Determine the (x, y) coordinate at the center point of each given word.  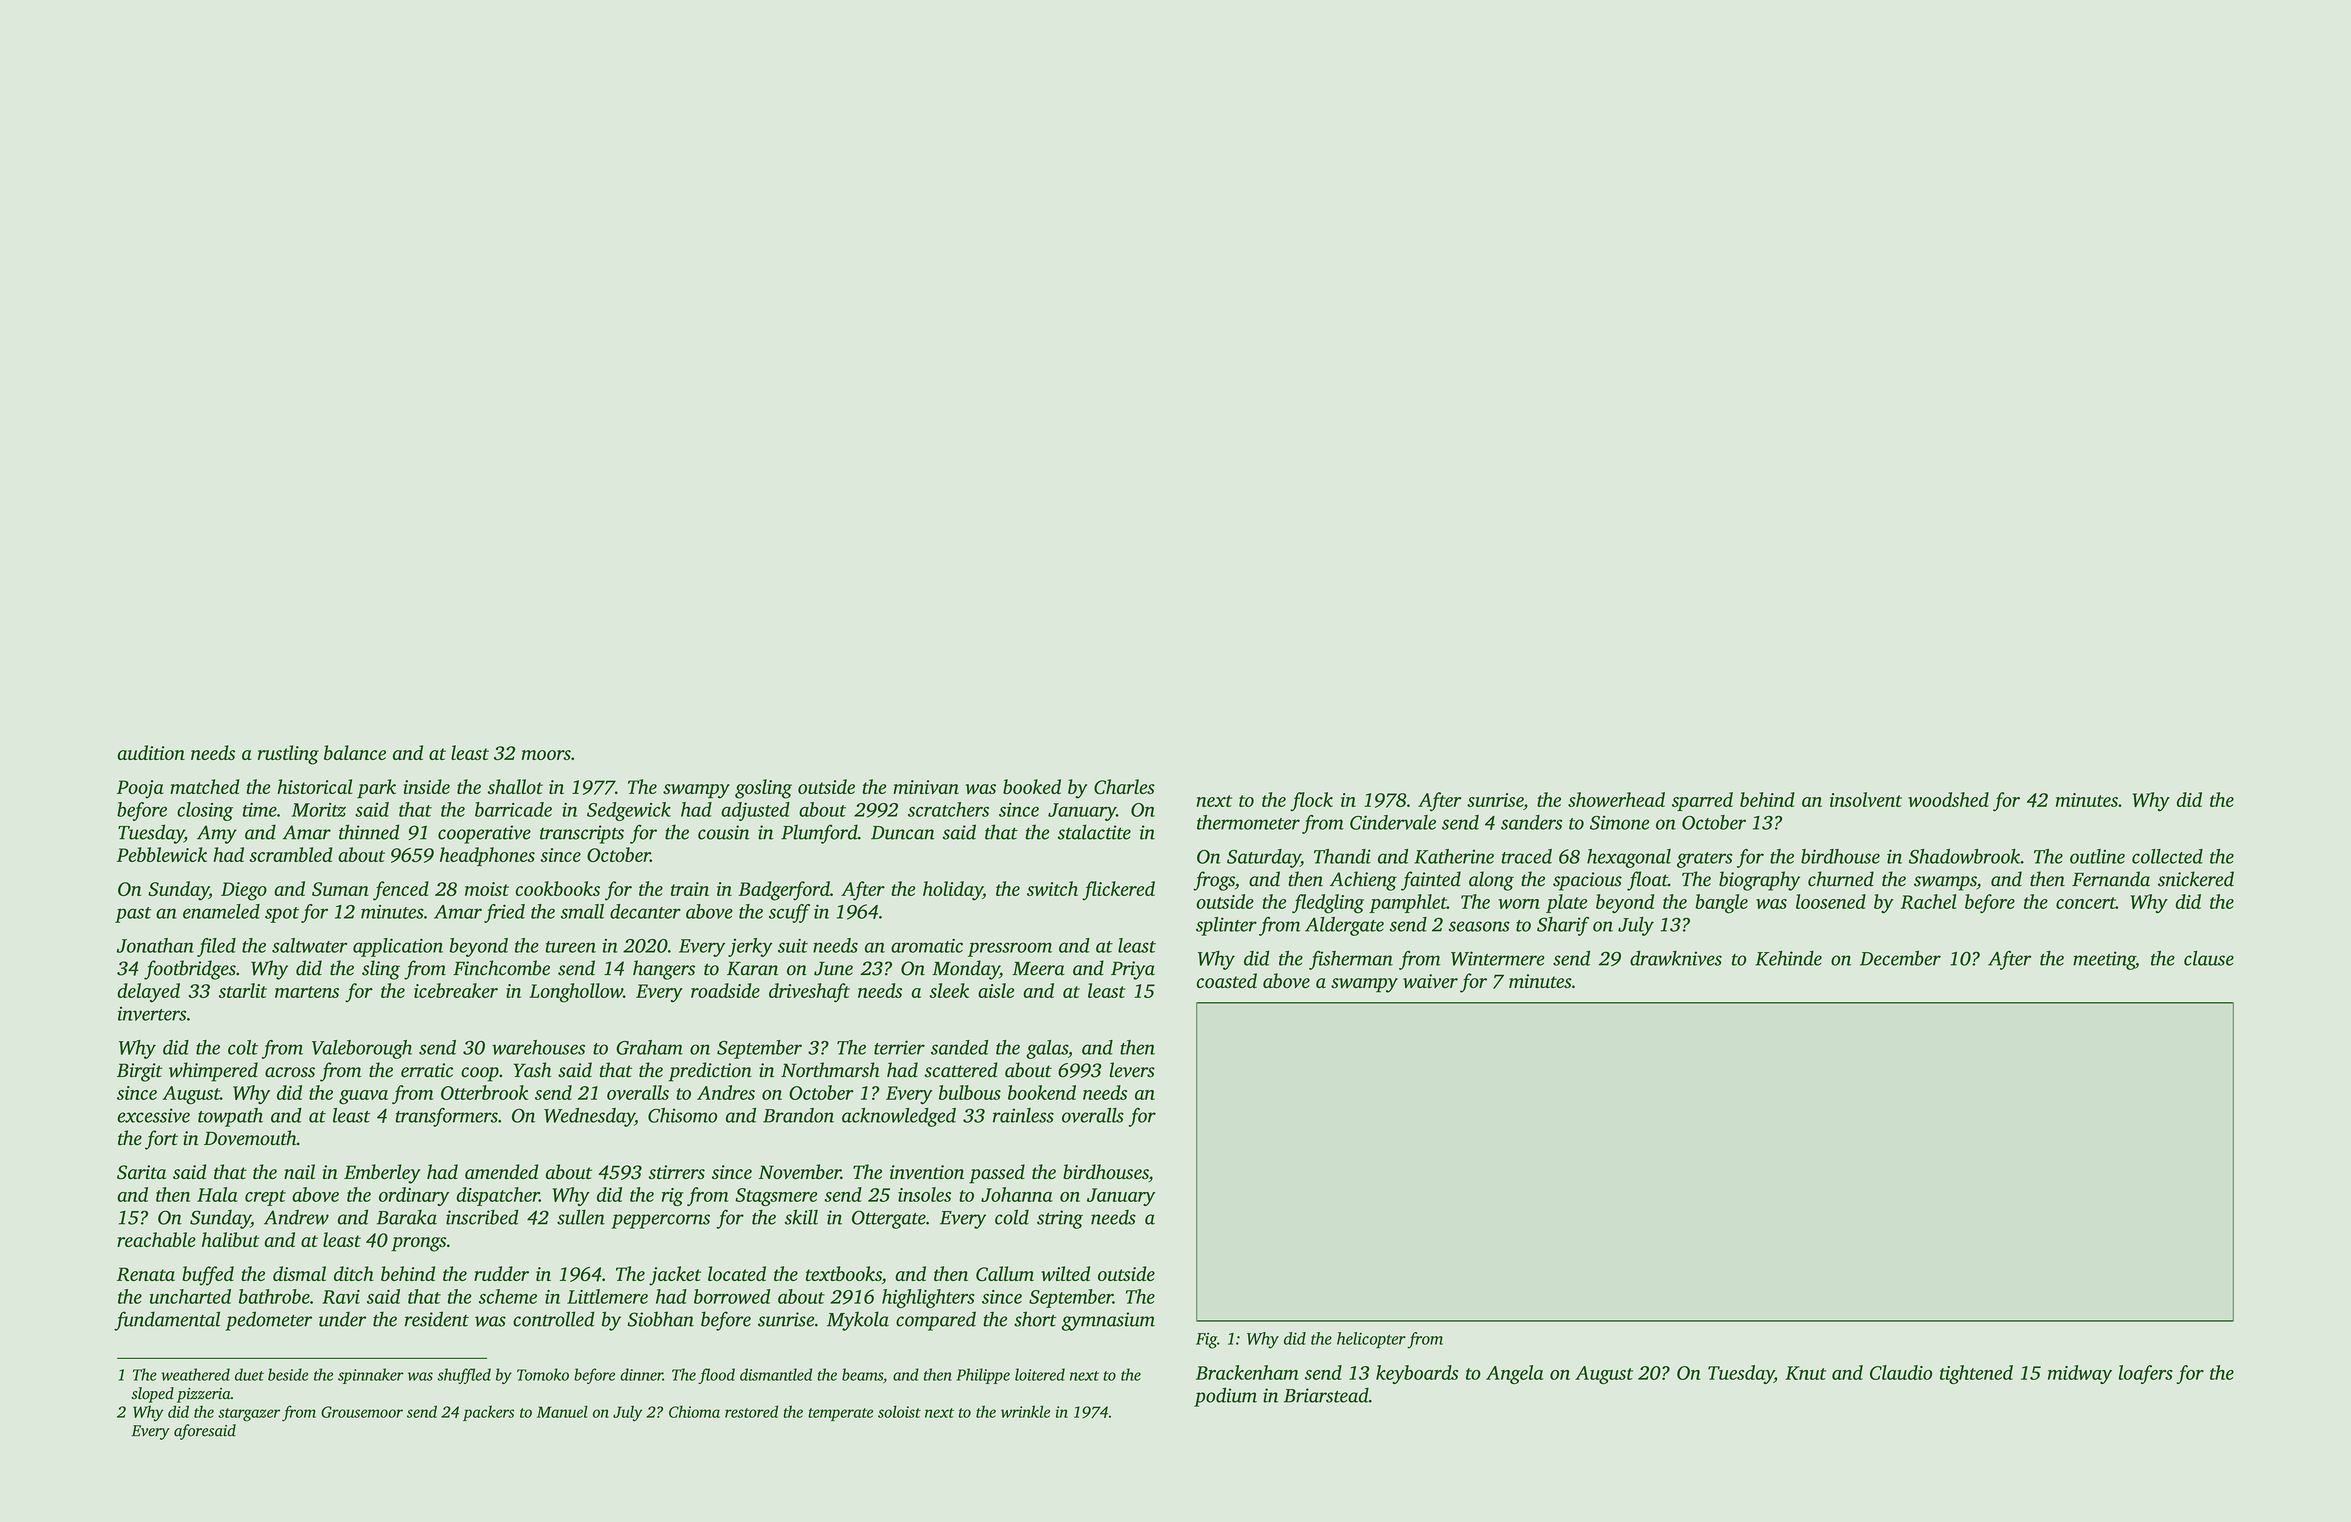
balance (355, 752)
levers (1132, 1070)
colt (243, 1047)
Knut (1805, 1373)
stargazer (249, 1415)
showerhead (1616, 799)
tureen (571, 947)
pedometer (268, 1321)
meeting (2104, 960)
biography (1759, 881)
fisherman (1351, 960)
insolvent (1866, 799)
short (1035, 1319)
